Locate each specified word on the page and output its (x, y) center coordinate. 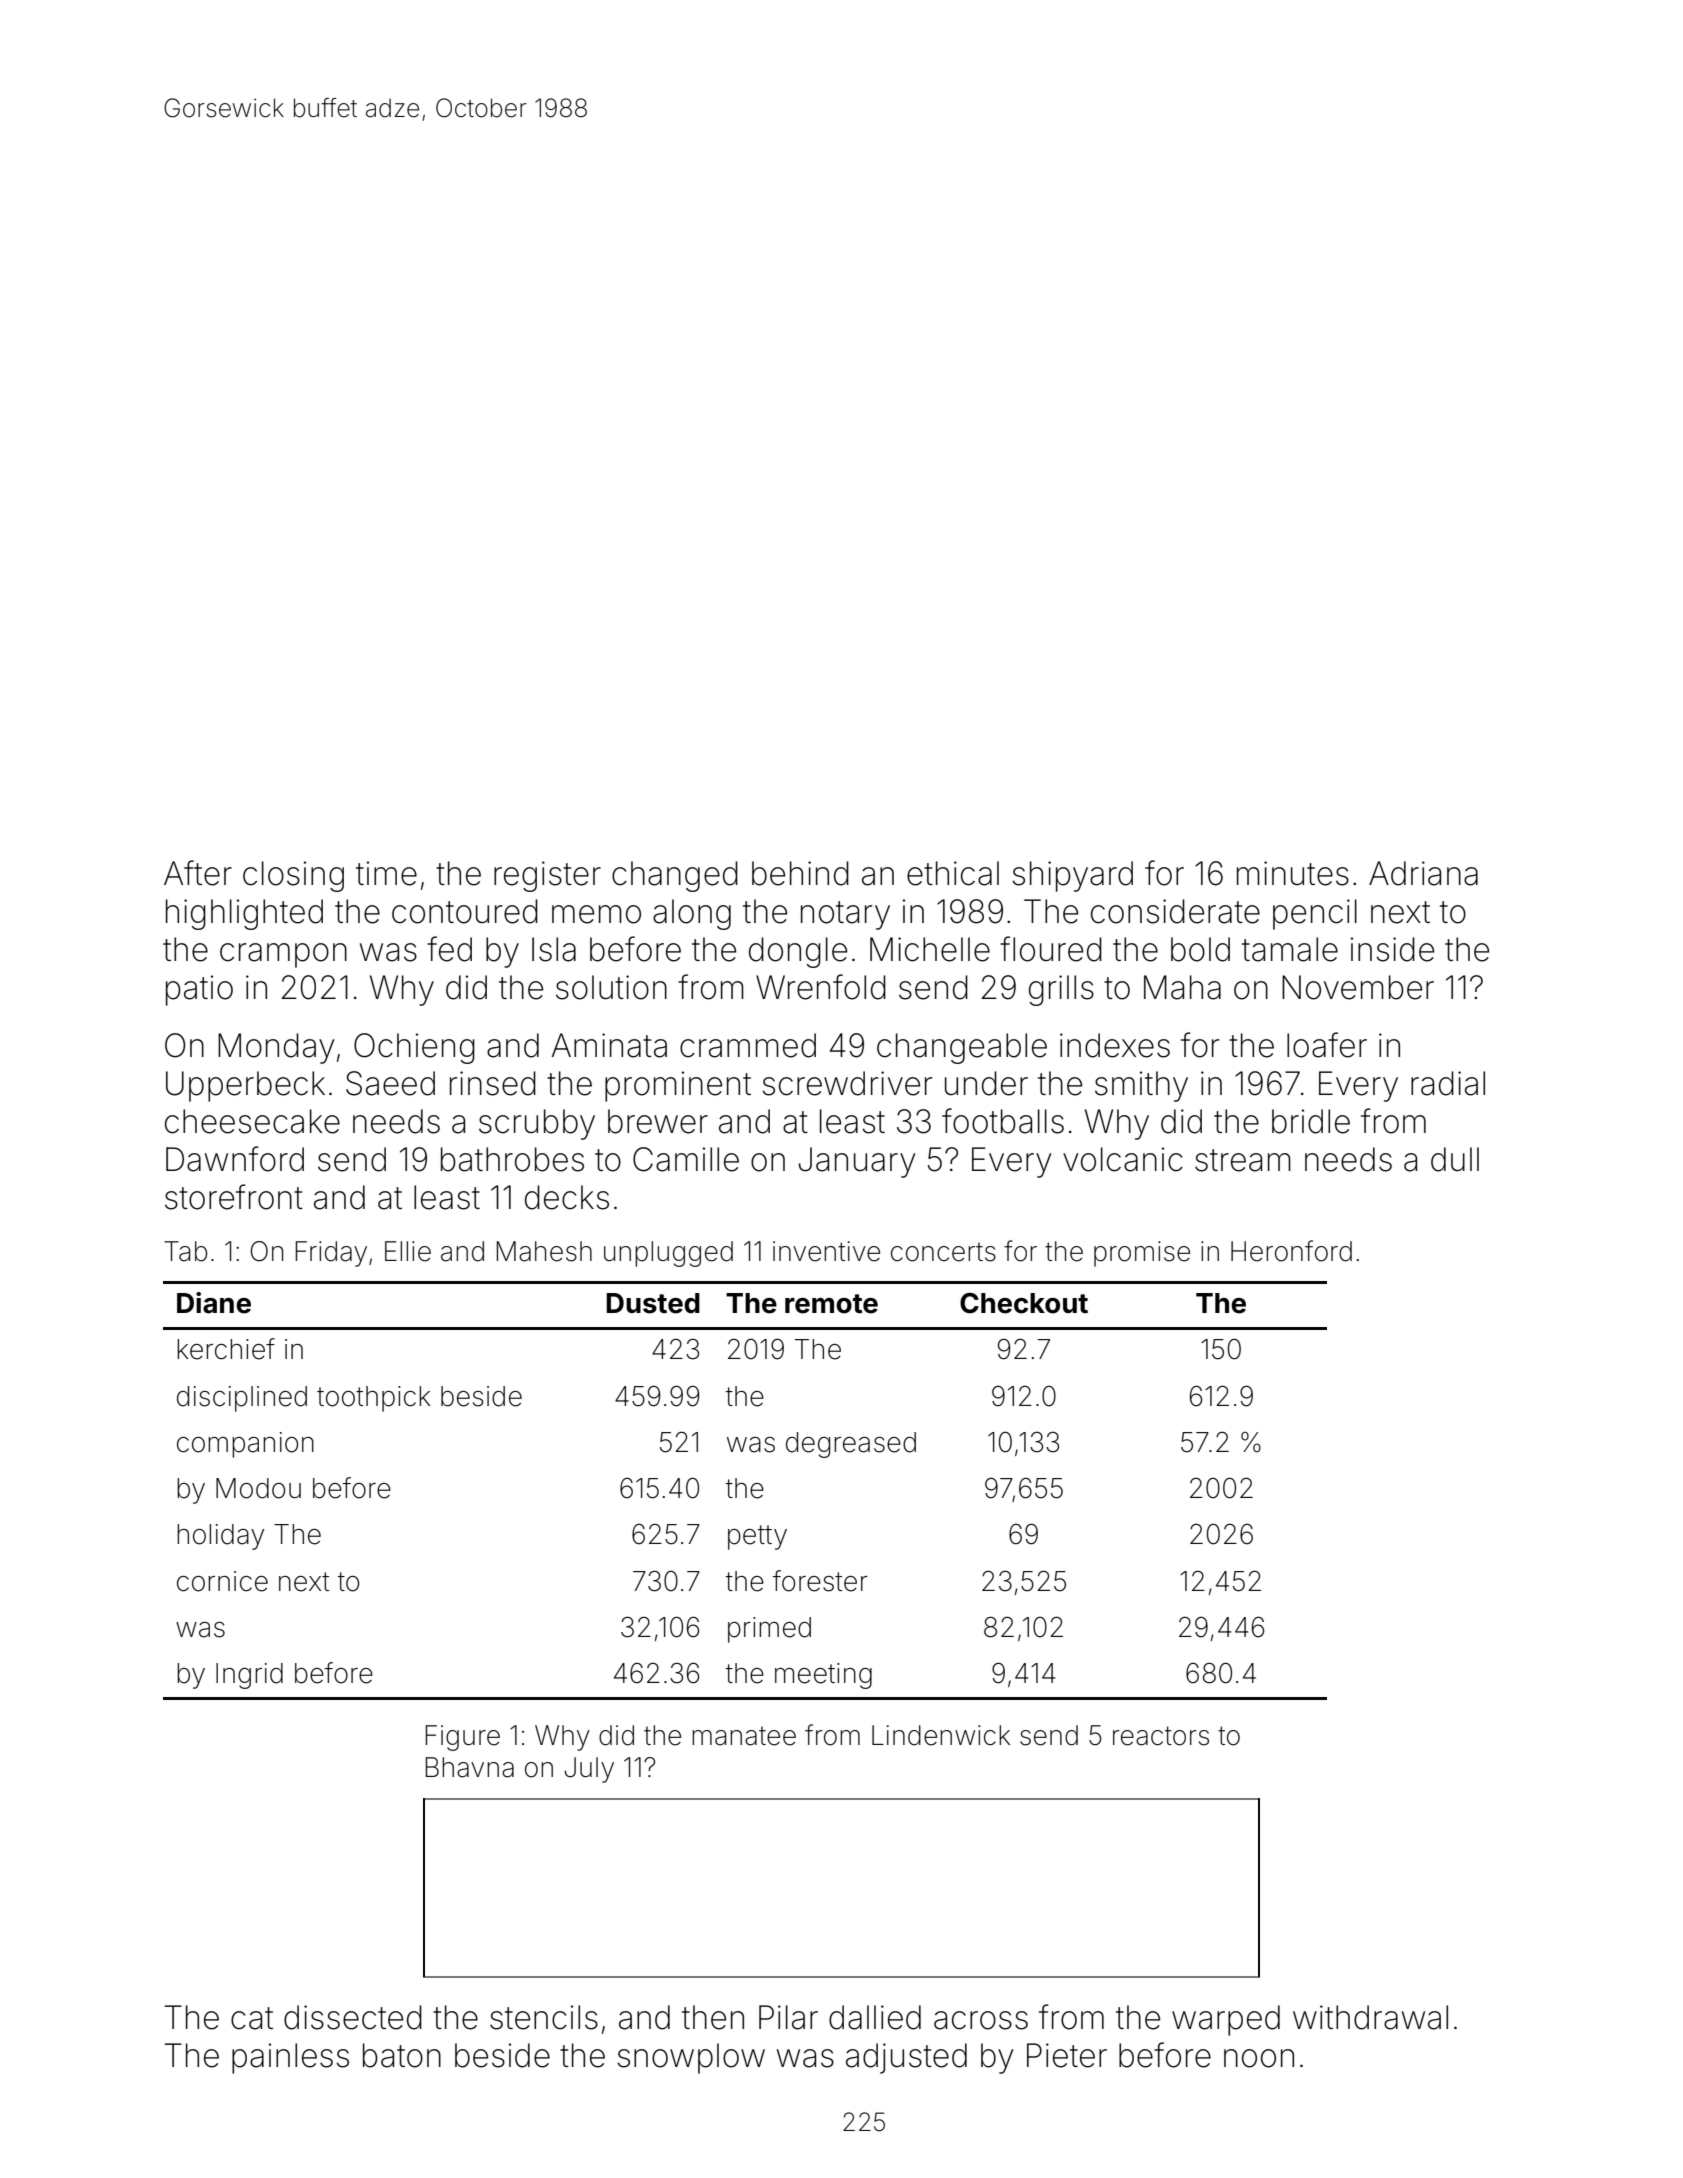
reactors (1161, 1736)
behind (800, 873)
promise (1142, 1254)
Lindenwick (941, 1735)
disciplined (242, 1399)
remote (831, 1304)
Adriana (1423, 873)
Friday (331, 1254)
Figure (463, 1738)
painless (290, 2058)
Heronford (1291, 1251)
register (547, 876)
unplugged (668, 1254)
